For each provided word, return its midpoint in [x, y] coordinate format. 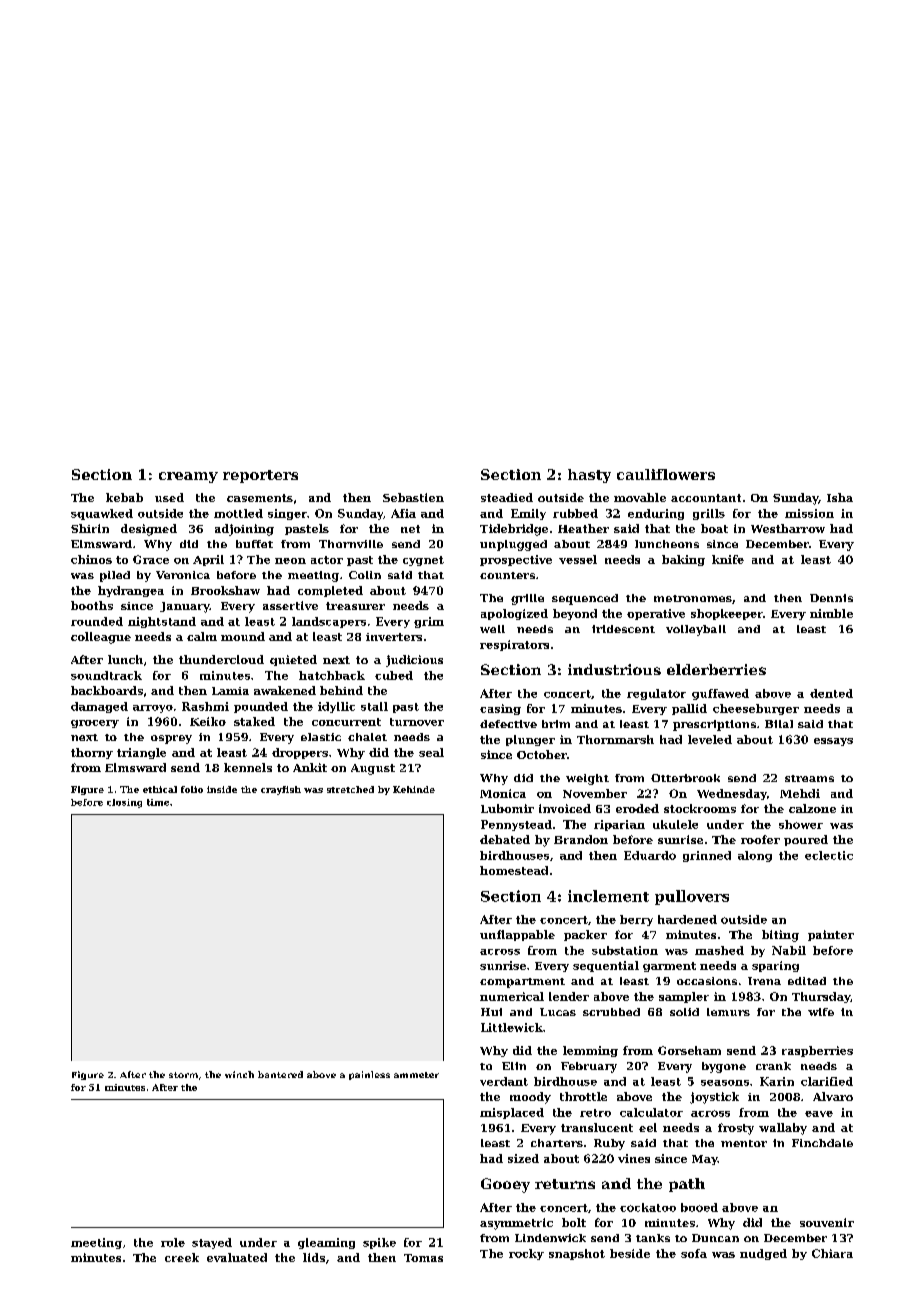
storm [183, 1075]
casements [260, 498]
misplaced [512, 1113]
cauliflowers [666, 474]
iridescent [623, 629]
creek [182, 1257]
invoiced [565, 808]
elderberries [716, 669]
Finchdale [822, 1143]
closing [124, 803]
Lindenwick [550, 1238]
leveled [710, 739]
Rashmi [205, 706]
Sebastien [413, 497]
